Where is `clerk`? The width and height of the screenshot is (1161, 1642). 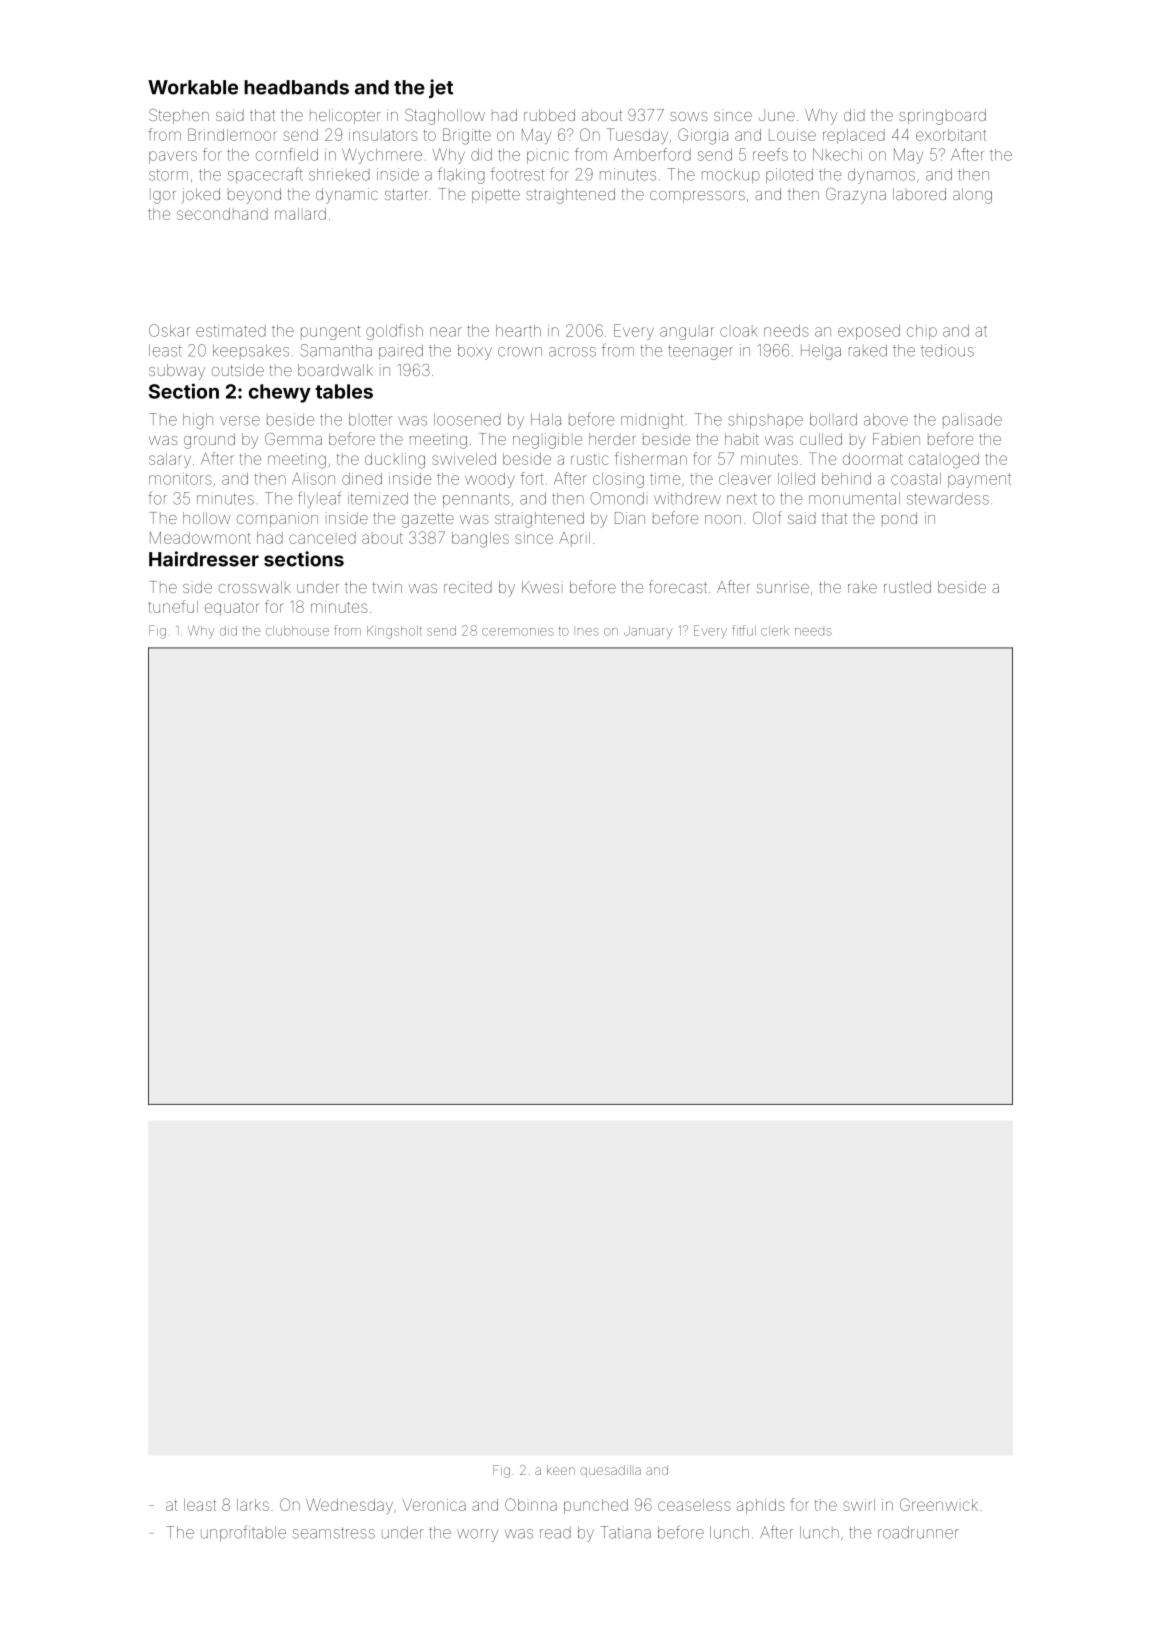
clerk is located at coordinates (775, 631).
